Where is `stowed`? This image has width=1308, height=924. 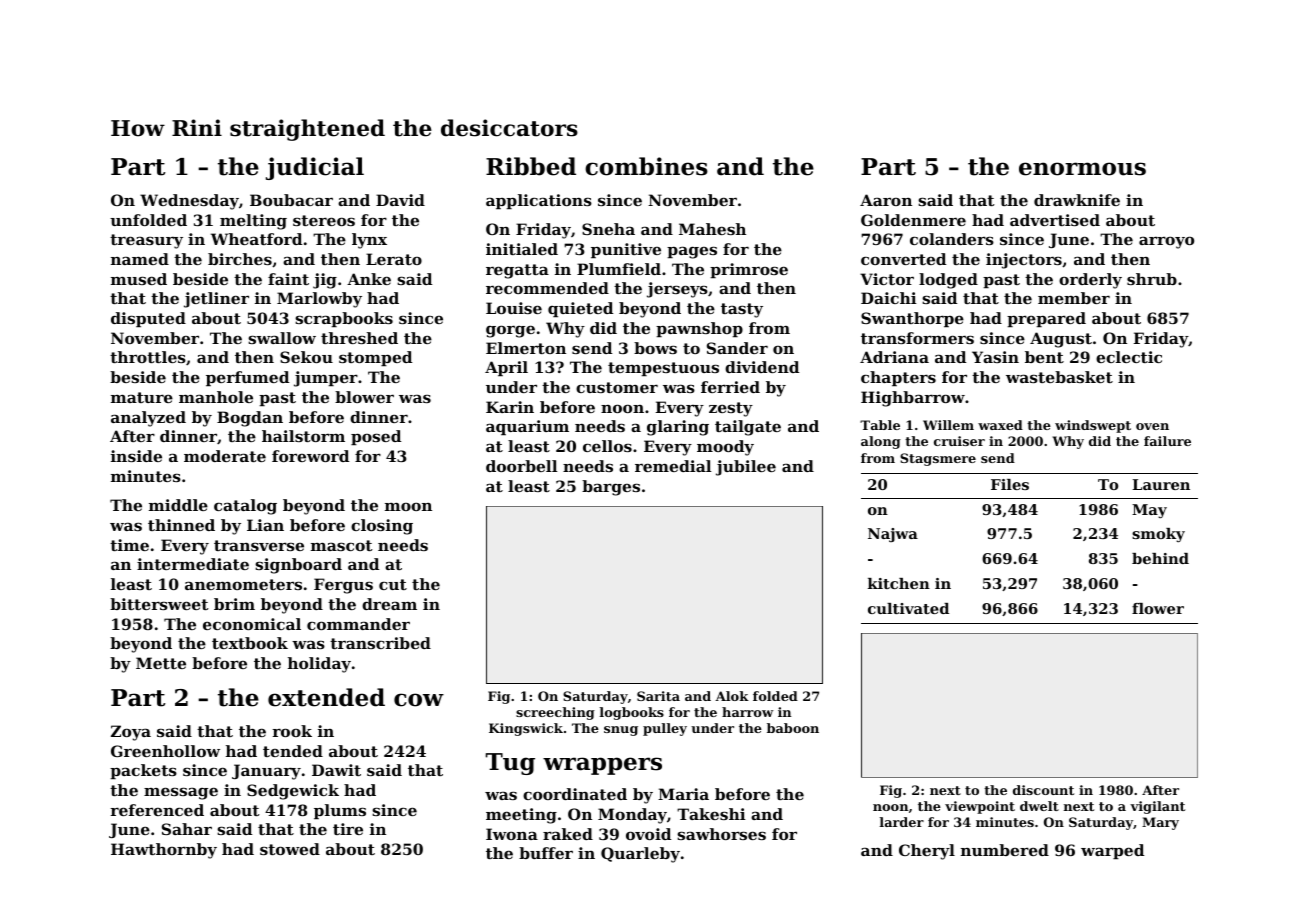
stowed is located at coordinates (290, 849).
